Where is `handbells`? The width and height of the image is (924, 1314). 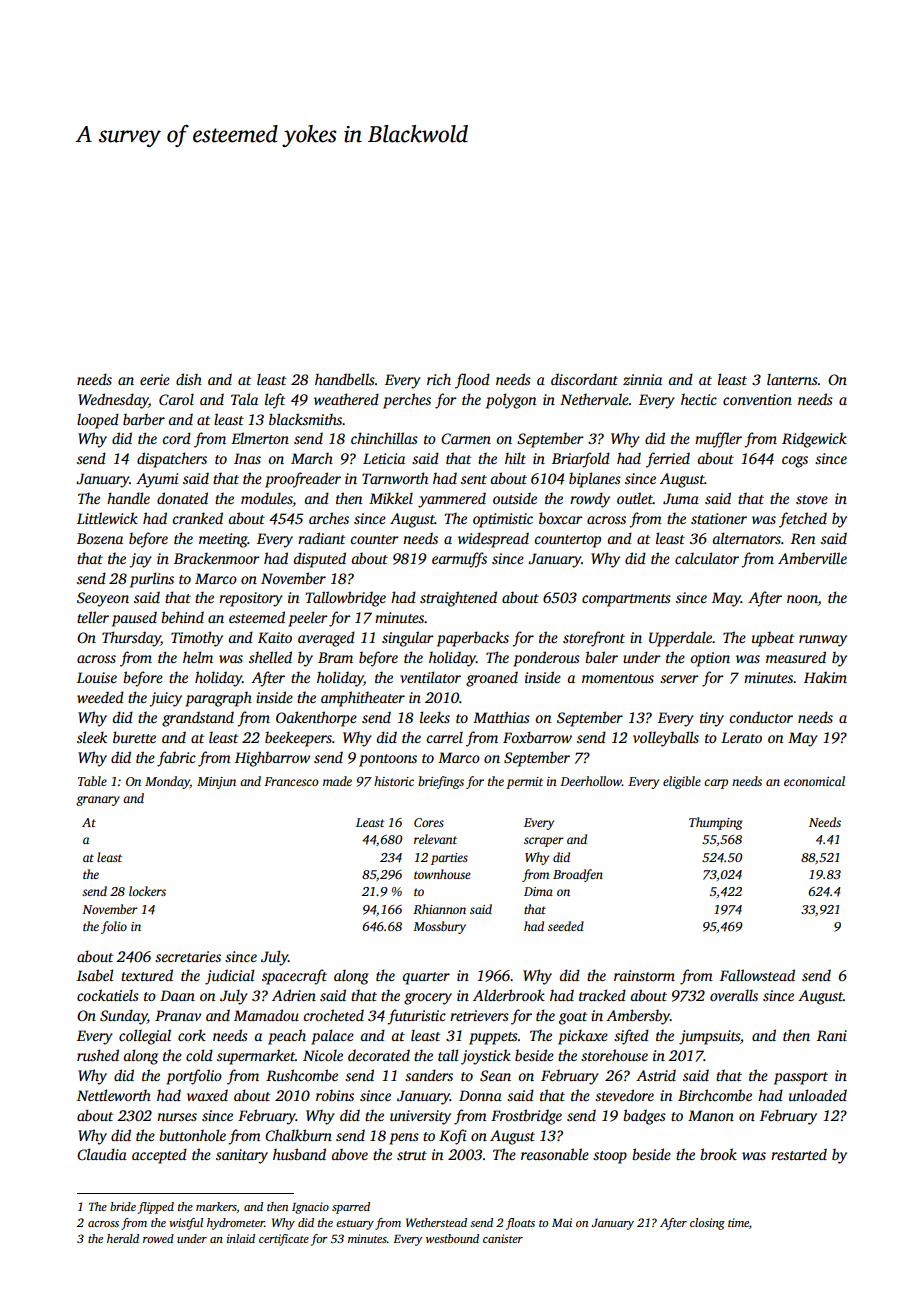
handbells is located at coordinates (345, 379).
